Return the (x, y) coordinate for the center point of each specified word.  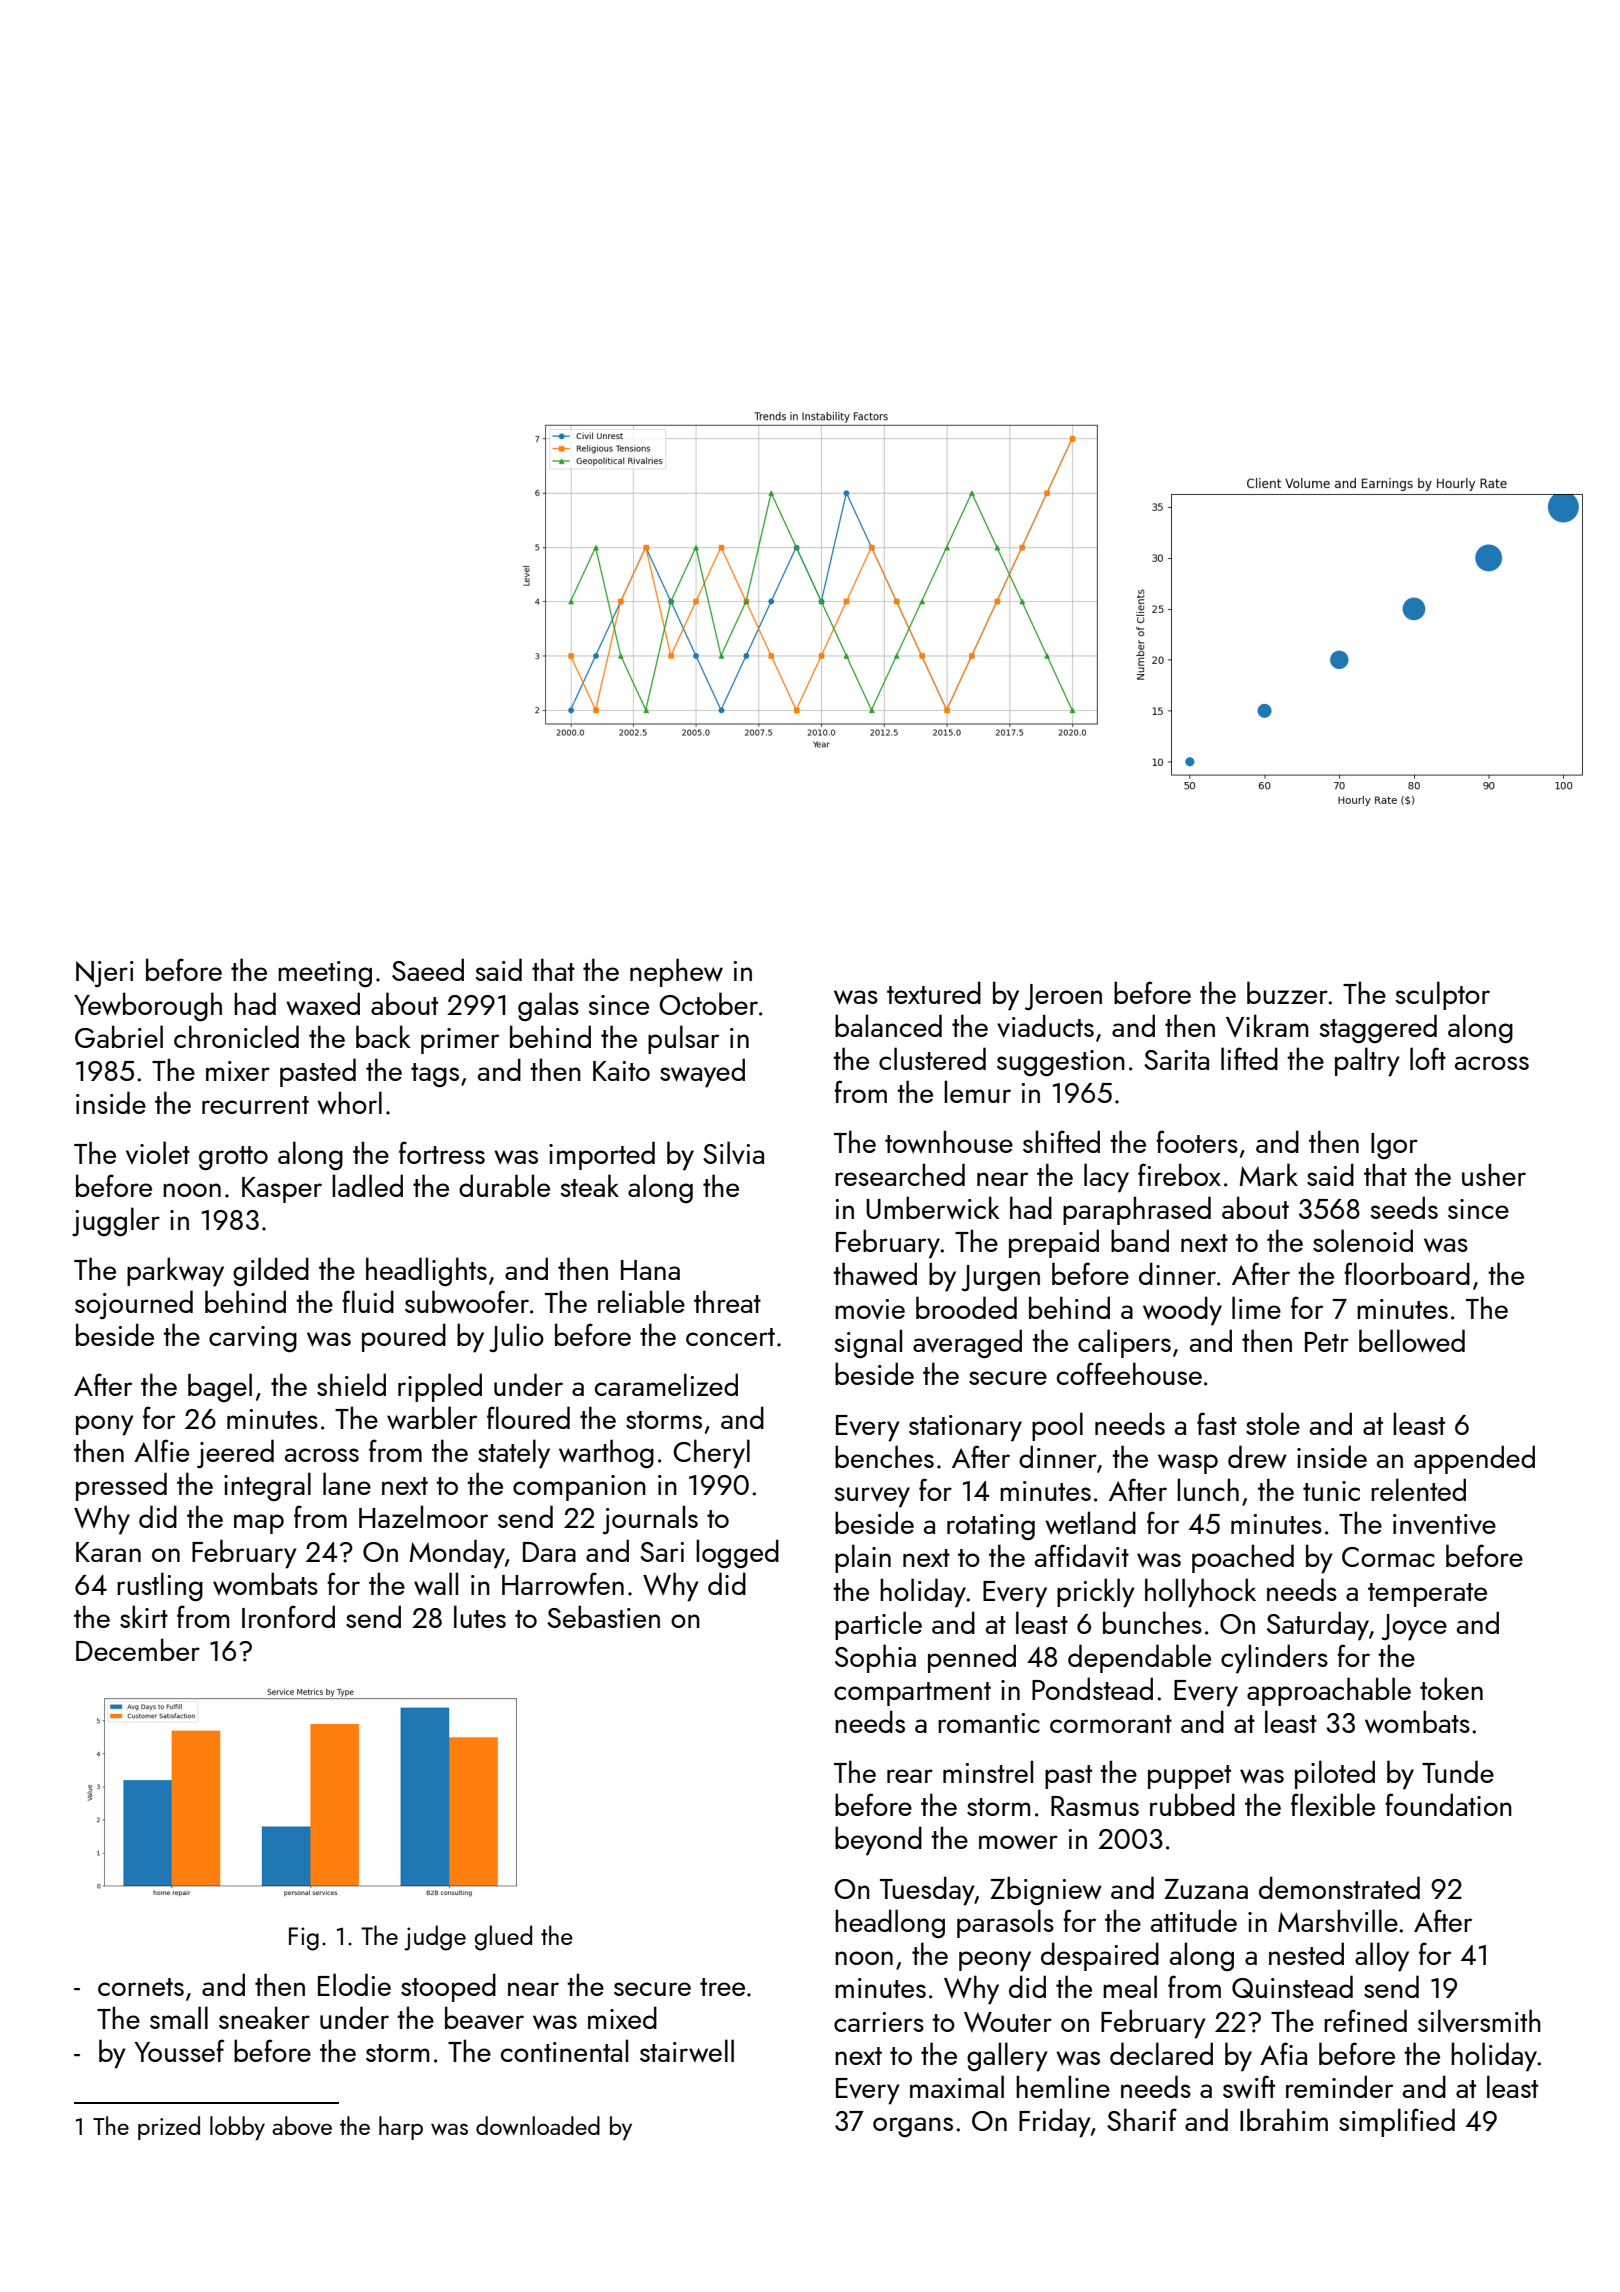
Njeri (105, 974)
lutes (480, 1616)
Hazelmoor (423, 1516)
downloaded (538, 2125)
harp (401, 2128)
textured (934, 992)
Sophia (875, 1658)
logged (737, 1554)
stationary (965, 1428)
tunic (1331, 1491)
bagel (220, 1387)
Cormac (1388, 1557)
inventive (1444, 1524)
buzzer (1287, 992)
